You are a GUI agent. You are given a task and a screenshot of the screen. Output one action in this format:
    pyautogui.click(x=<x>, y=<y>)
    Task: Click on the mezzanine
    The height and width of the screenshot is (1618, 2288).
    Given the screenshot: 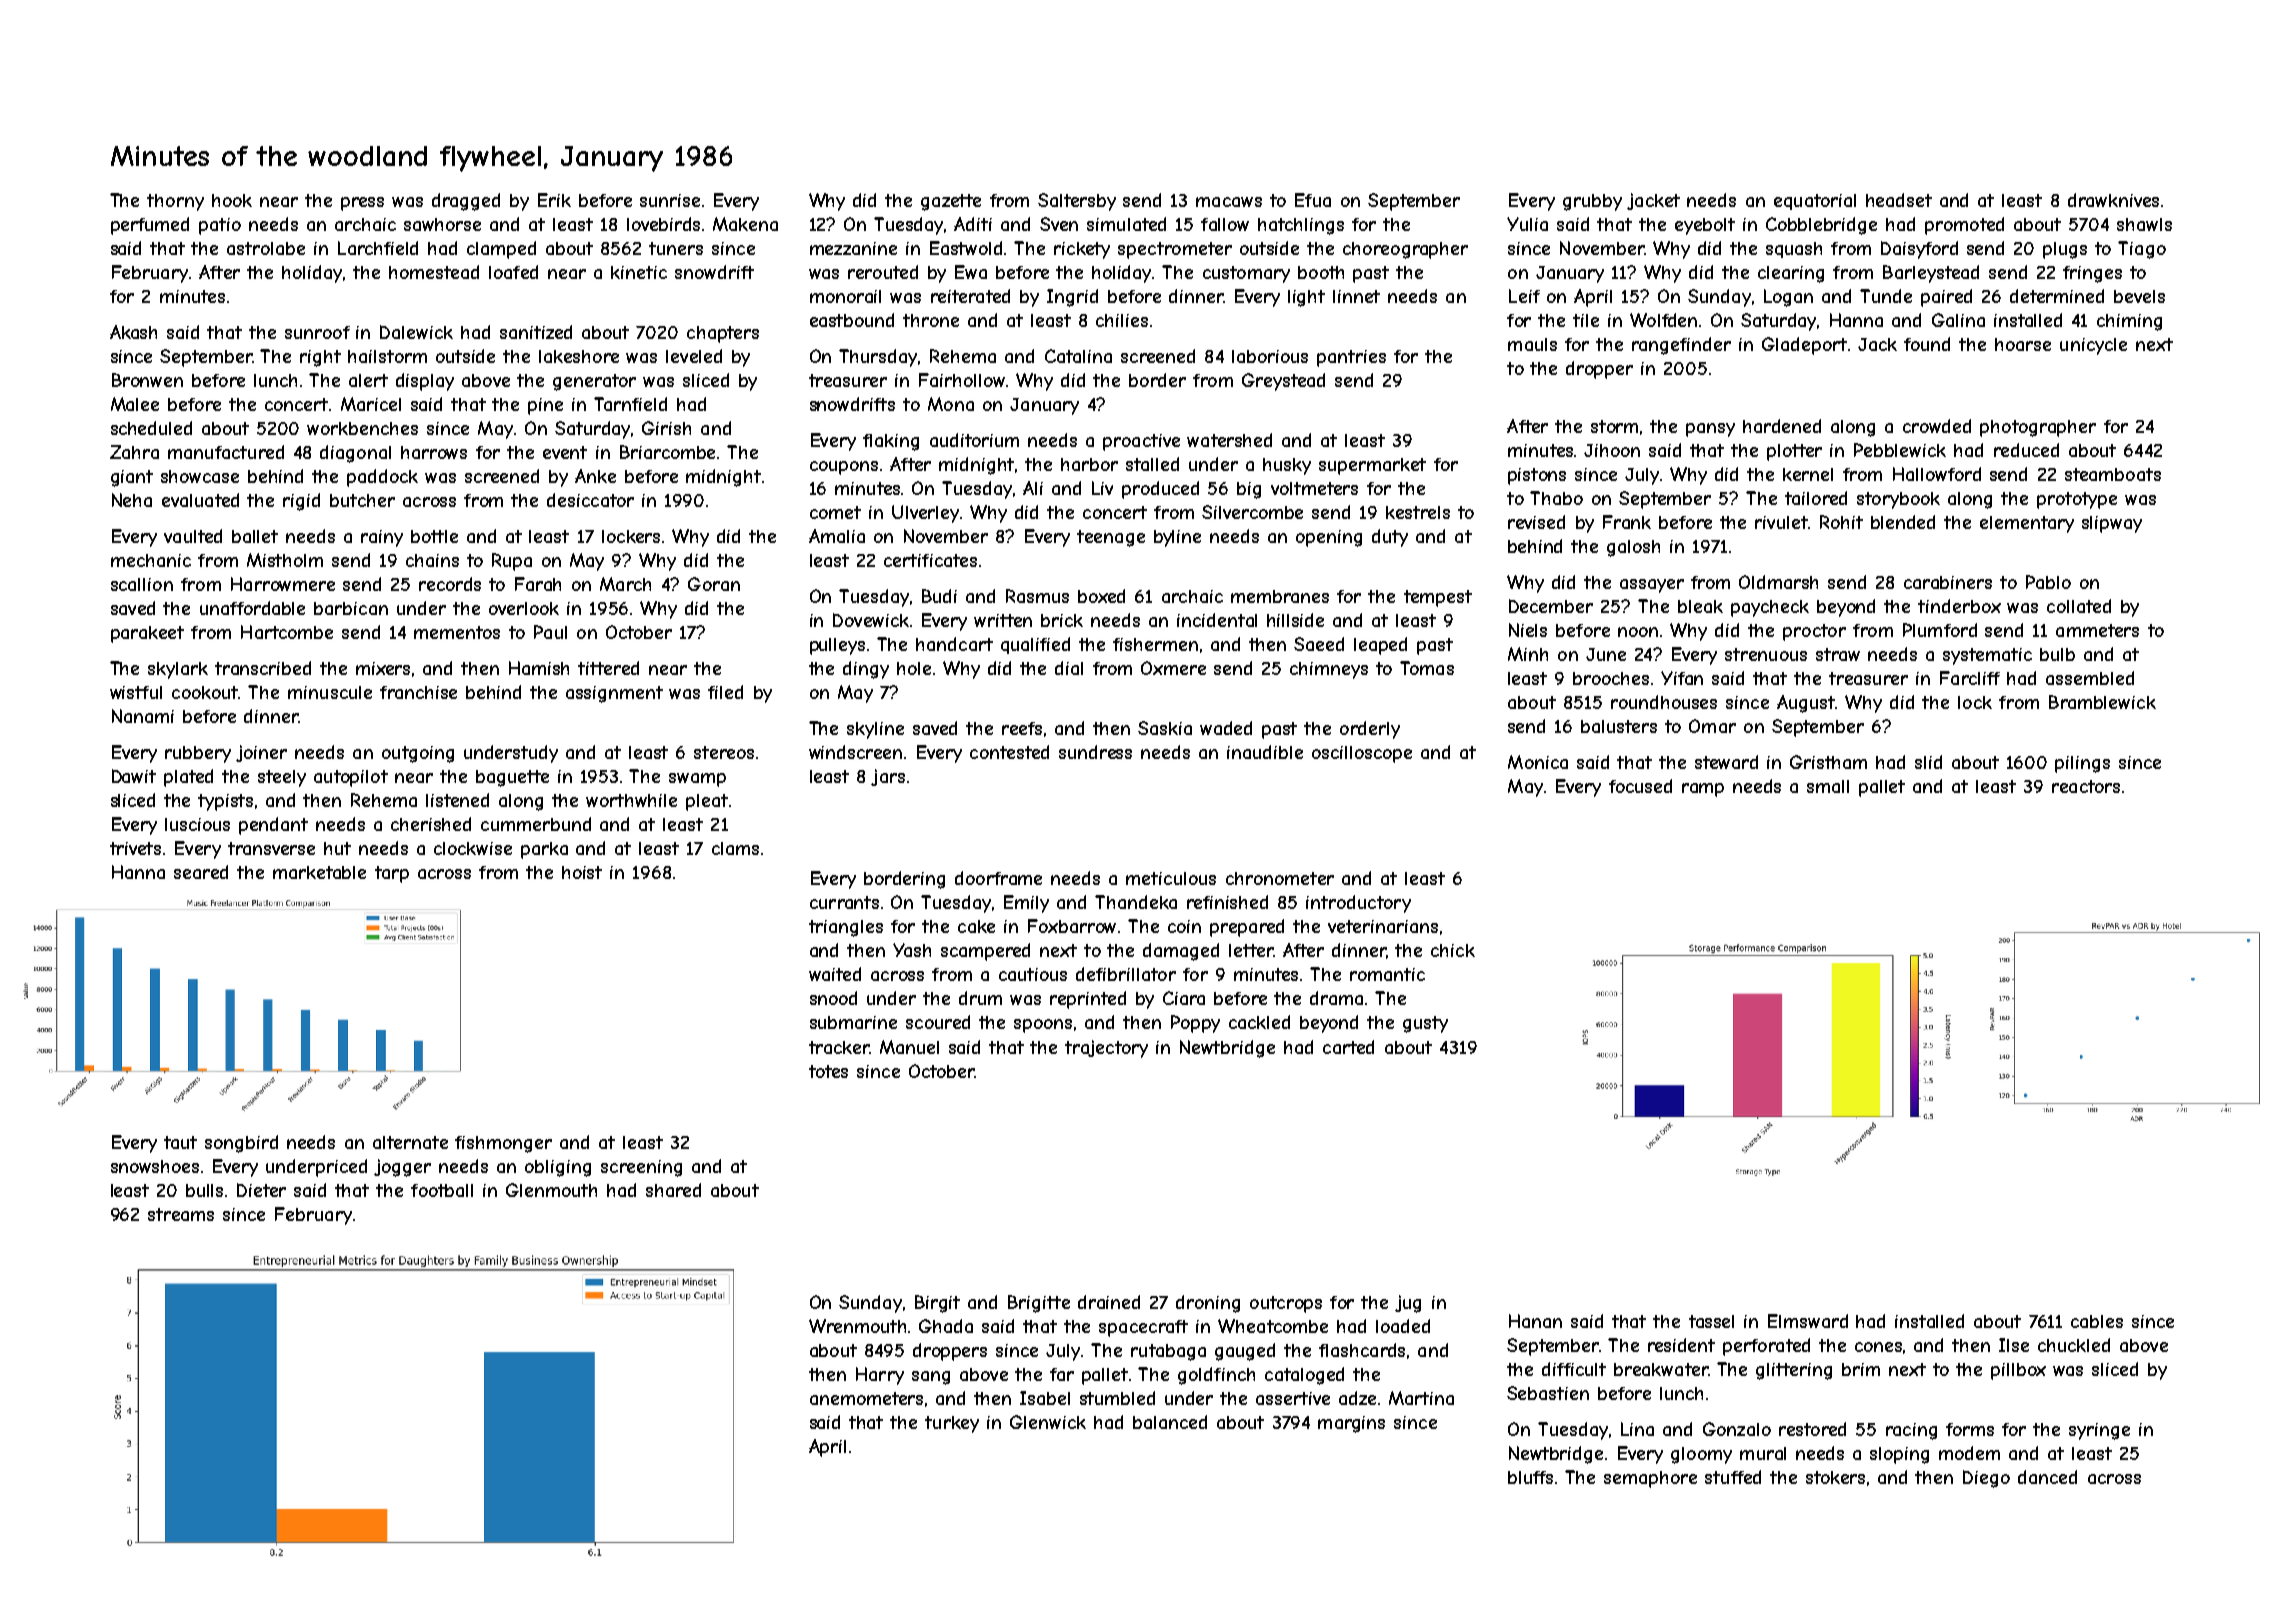 What is the action you would take?
    pyautogui.click(x=853, y=248)
